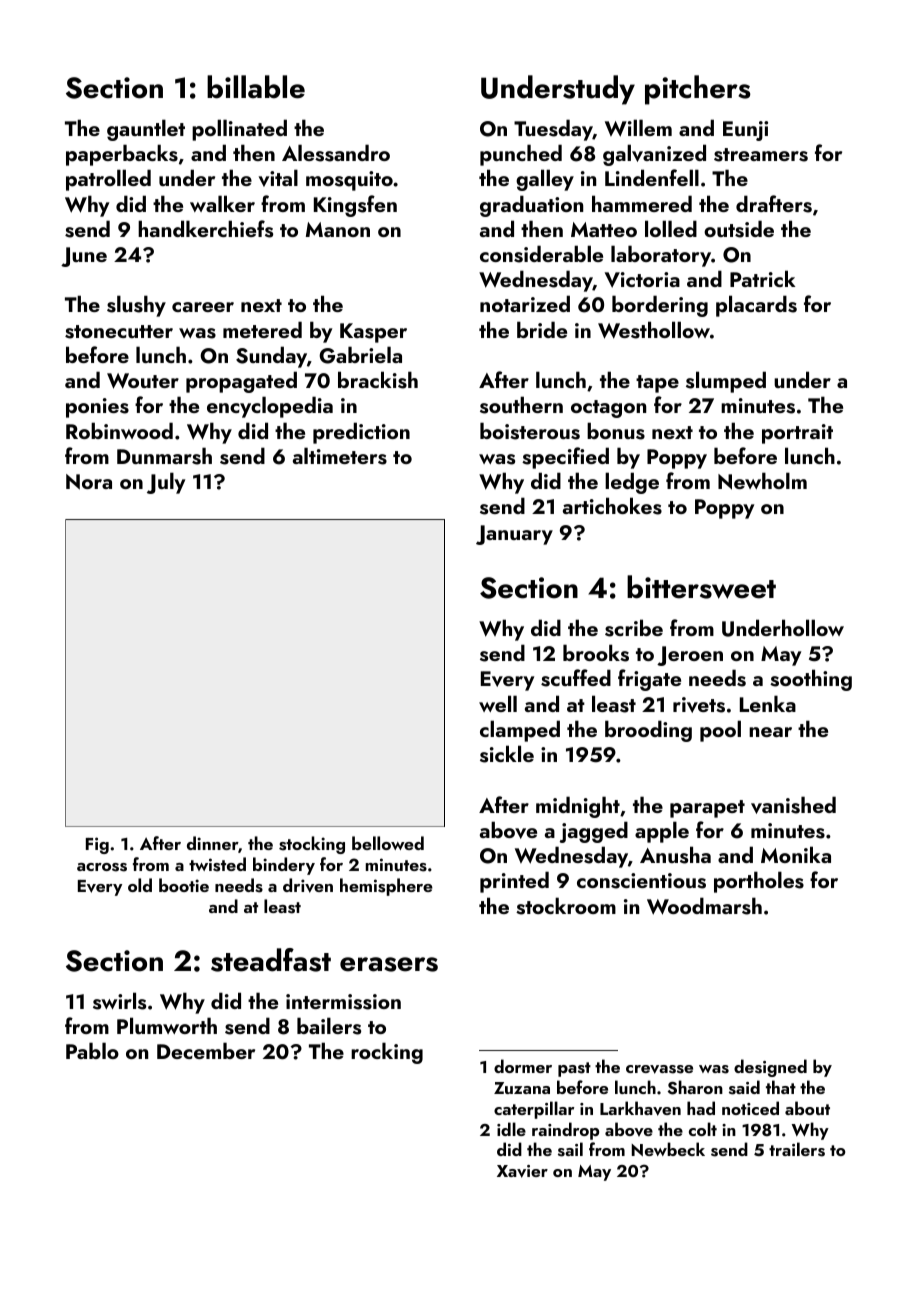 The width and height of the document is (924, 1314). What do you see at coordinates (146, 130) in the document?
I see `gauntlet` at bounding box center [146, 130].
